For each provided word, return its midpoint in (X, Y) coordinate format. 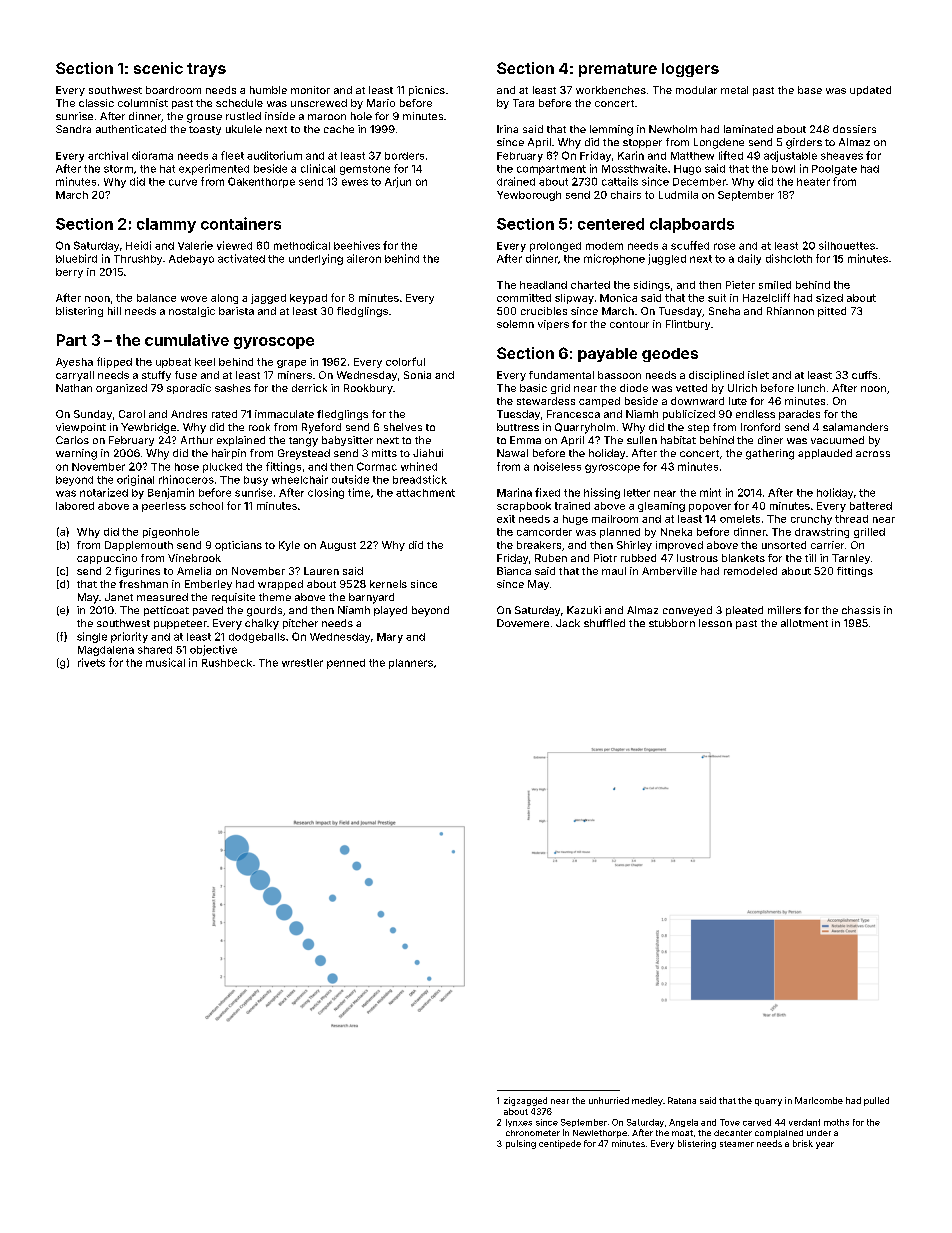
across (873, 454)
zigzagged (525, 1101)
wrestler (302, 663)
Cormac (377, 466)
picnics (427, 91)
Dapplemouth (139, 546)
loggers (690, 70)
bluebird (76, 258)
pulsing (521, 1144)
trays (206, 70)
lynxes (519, 1123)
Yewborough (529, 196)
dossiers (854, 129)
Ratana (682, 1100)
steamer (737, 1144)
